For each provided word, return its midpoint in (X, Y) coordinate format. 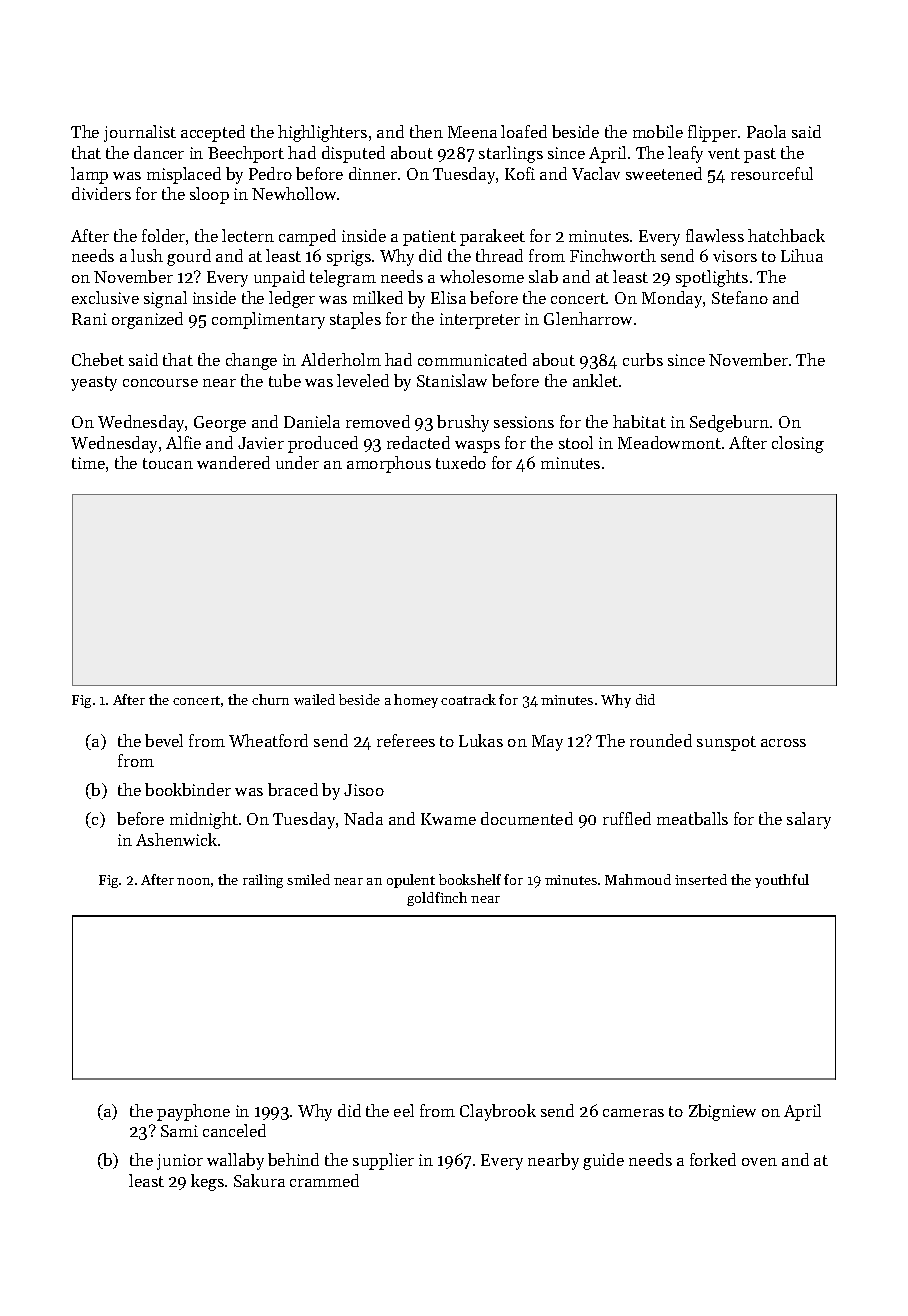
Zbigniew (722, 1112)
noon (193, 881)
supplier (383, 1161)
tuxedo (461, 462)
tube (285, 380)
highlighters (322, 133)
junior (180, 1162)
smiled (308, 879)
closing (798, 444)
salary (809, 820)
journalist (140, 133)
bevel (164, 740)
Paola (766, 131)
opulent (411, 881)
